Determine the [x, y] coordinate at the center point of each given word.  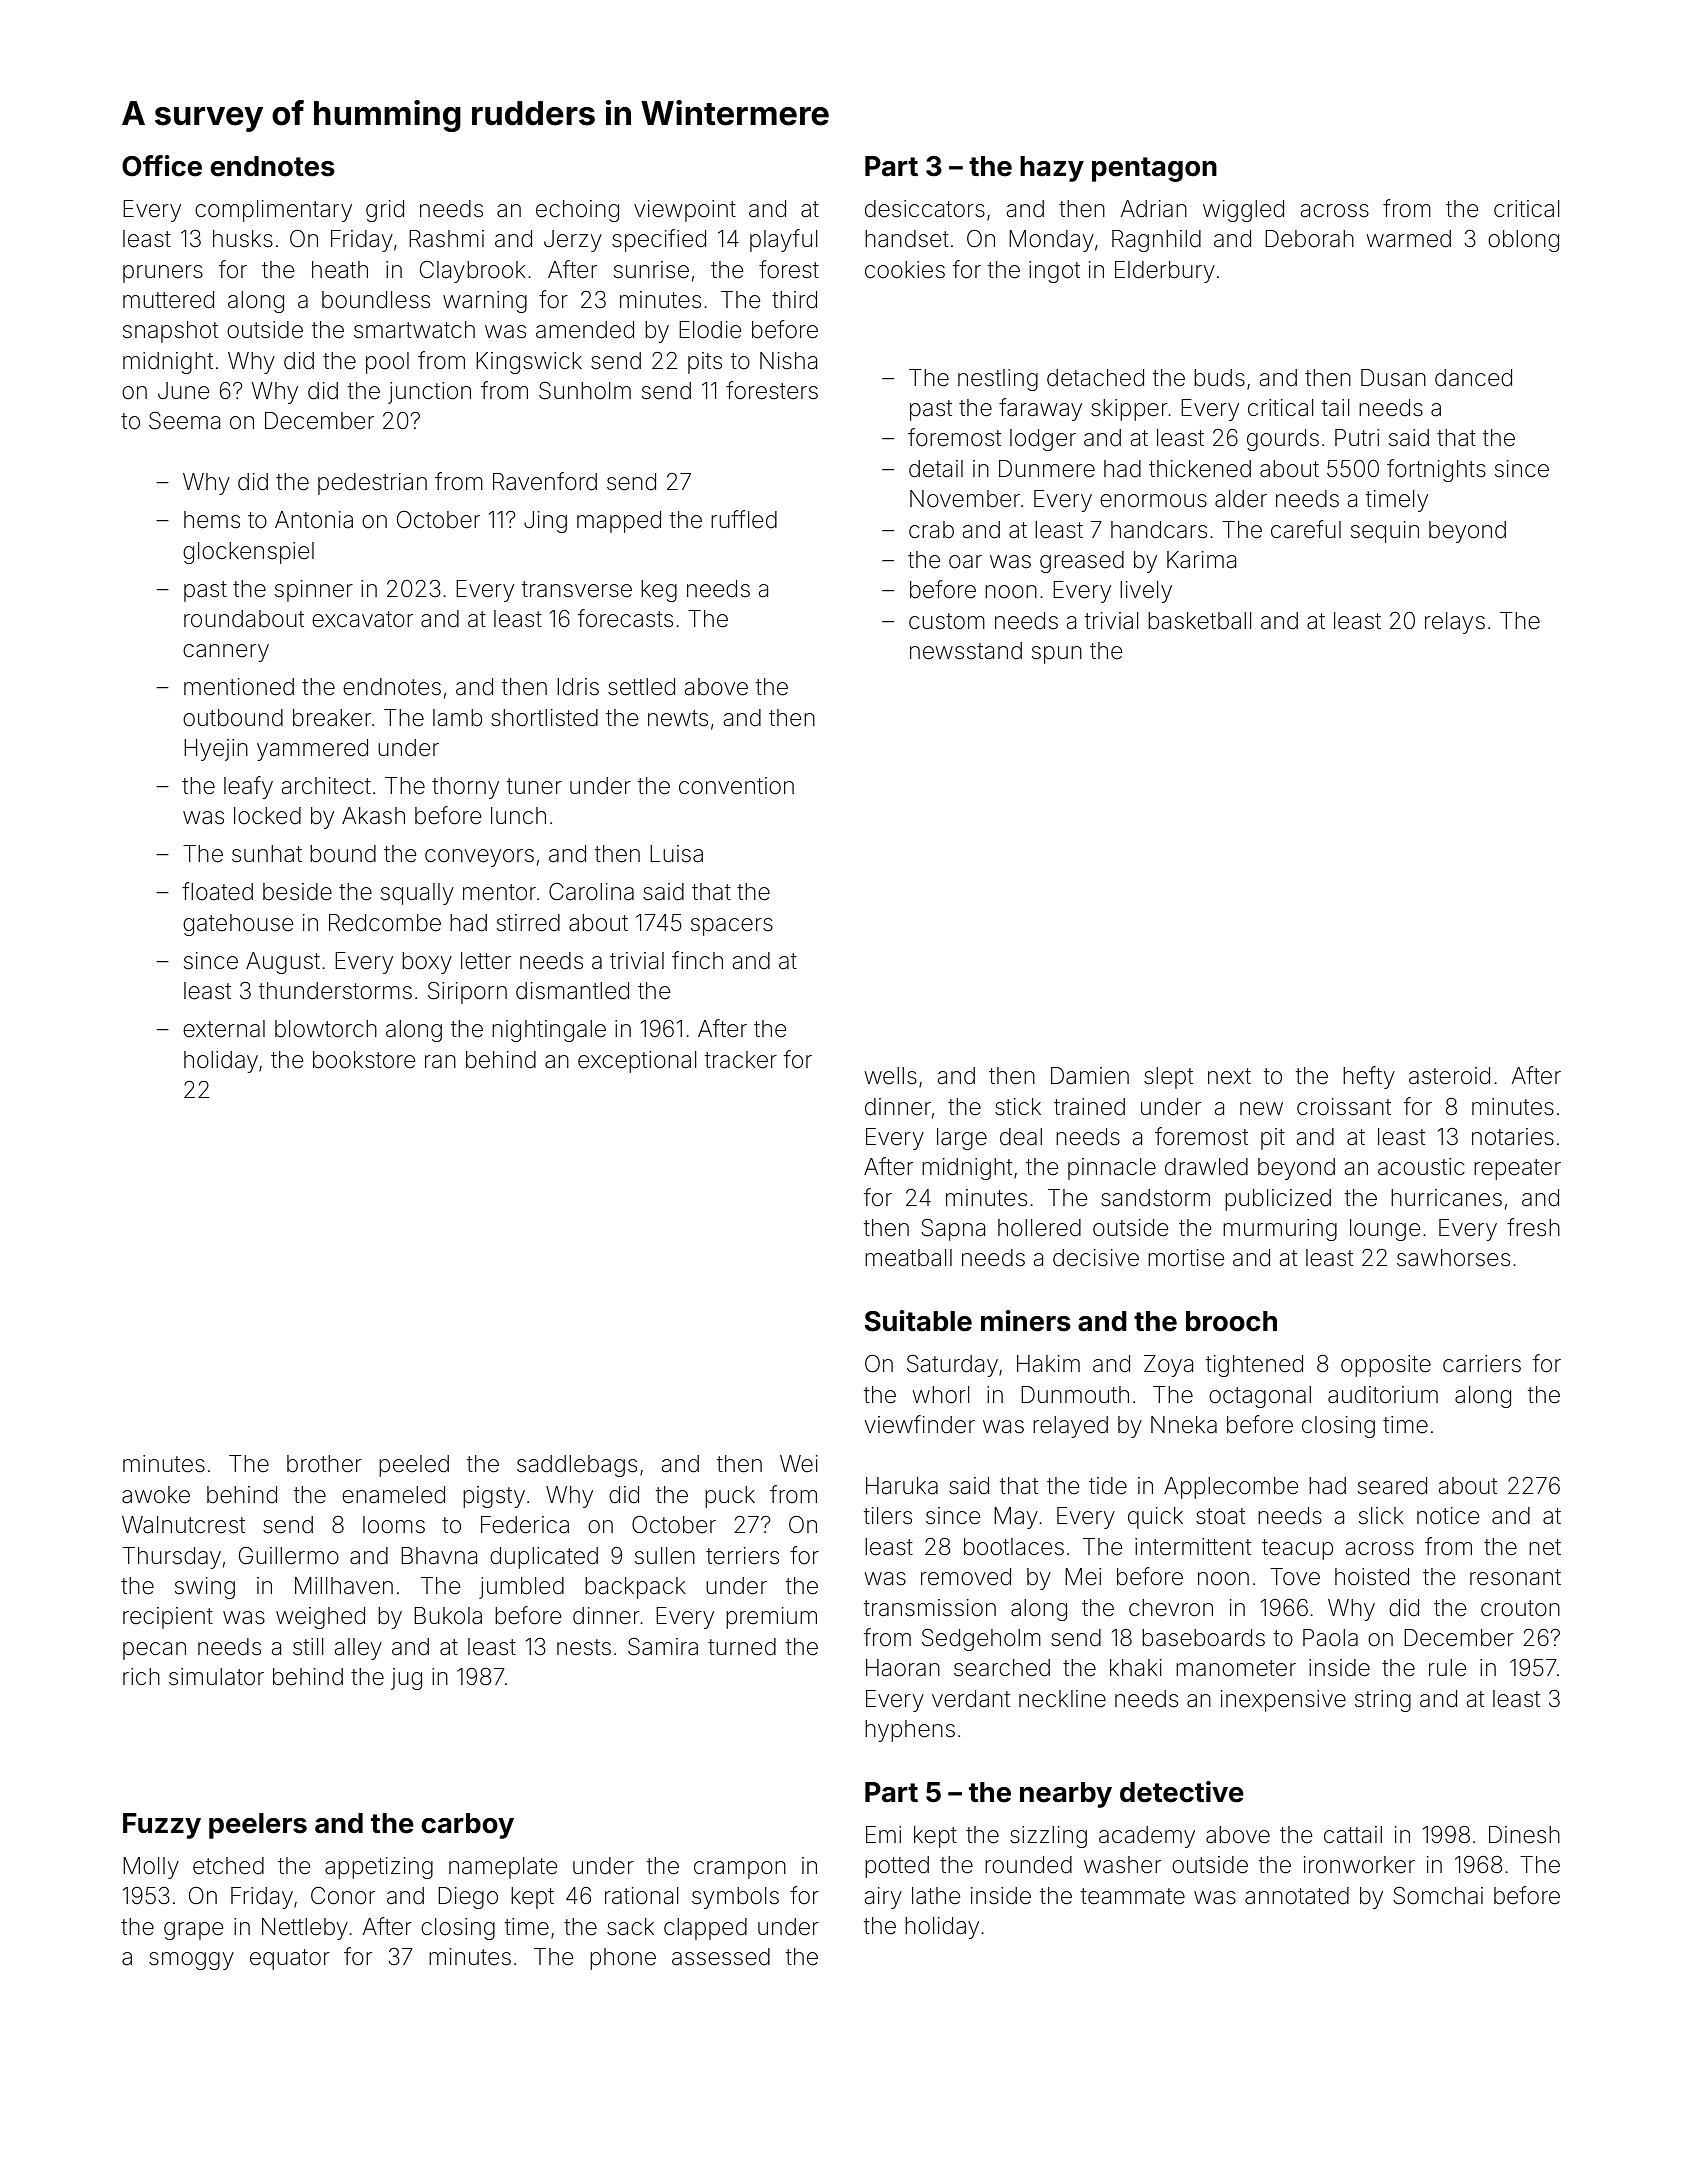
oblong [1523, 241]
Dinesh [1524, 1835]
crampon [740, 1870]
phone [623, 1959]
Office [162, 166]
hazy [1052, 169]
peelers [258, 1826]
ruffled [744, 519]
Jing [545, 522]
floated [217, 891]
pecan [154, 1651]
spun [1057, 655]
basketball [1199, 621]
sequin [1385, 532]
